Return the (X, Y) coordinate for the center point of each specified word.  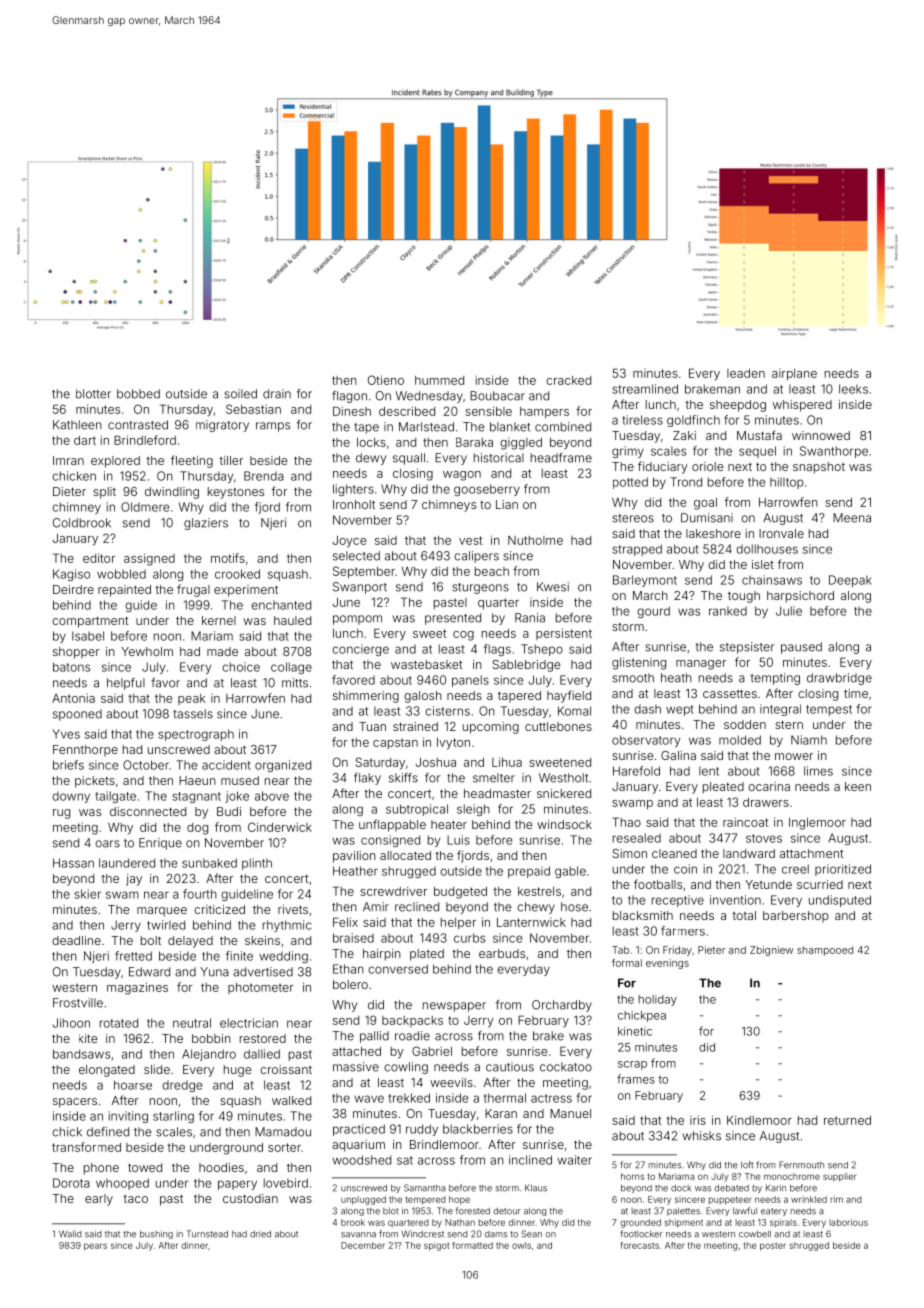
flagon (349, 397)
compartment (90, 622)
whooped (122, 1184)
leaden (746, 373)
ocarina (769, 786)
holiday (657, 1000)
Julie (789, 611)
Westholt (563, 778)
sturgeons (480, 588)
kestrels (539, 891)
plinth (257, 864)
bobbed (138, 394)
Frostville (78, 1003)
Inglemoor (817, 824)
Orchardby (562, 1006)
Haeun (197, 780)
